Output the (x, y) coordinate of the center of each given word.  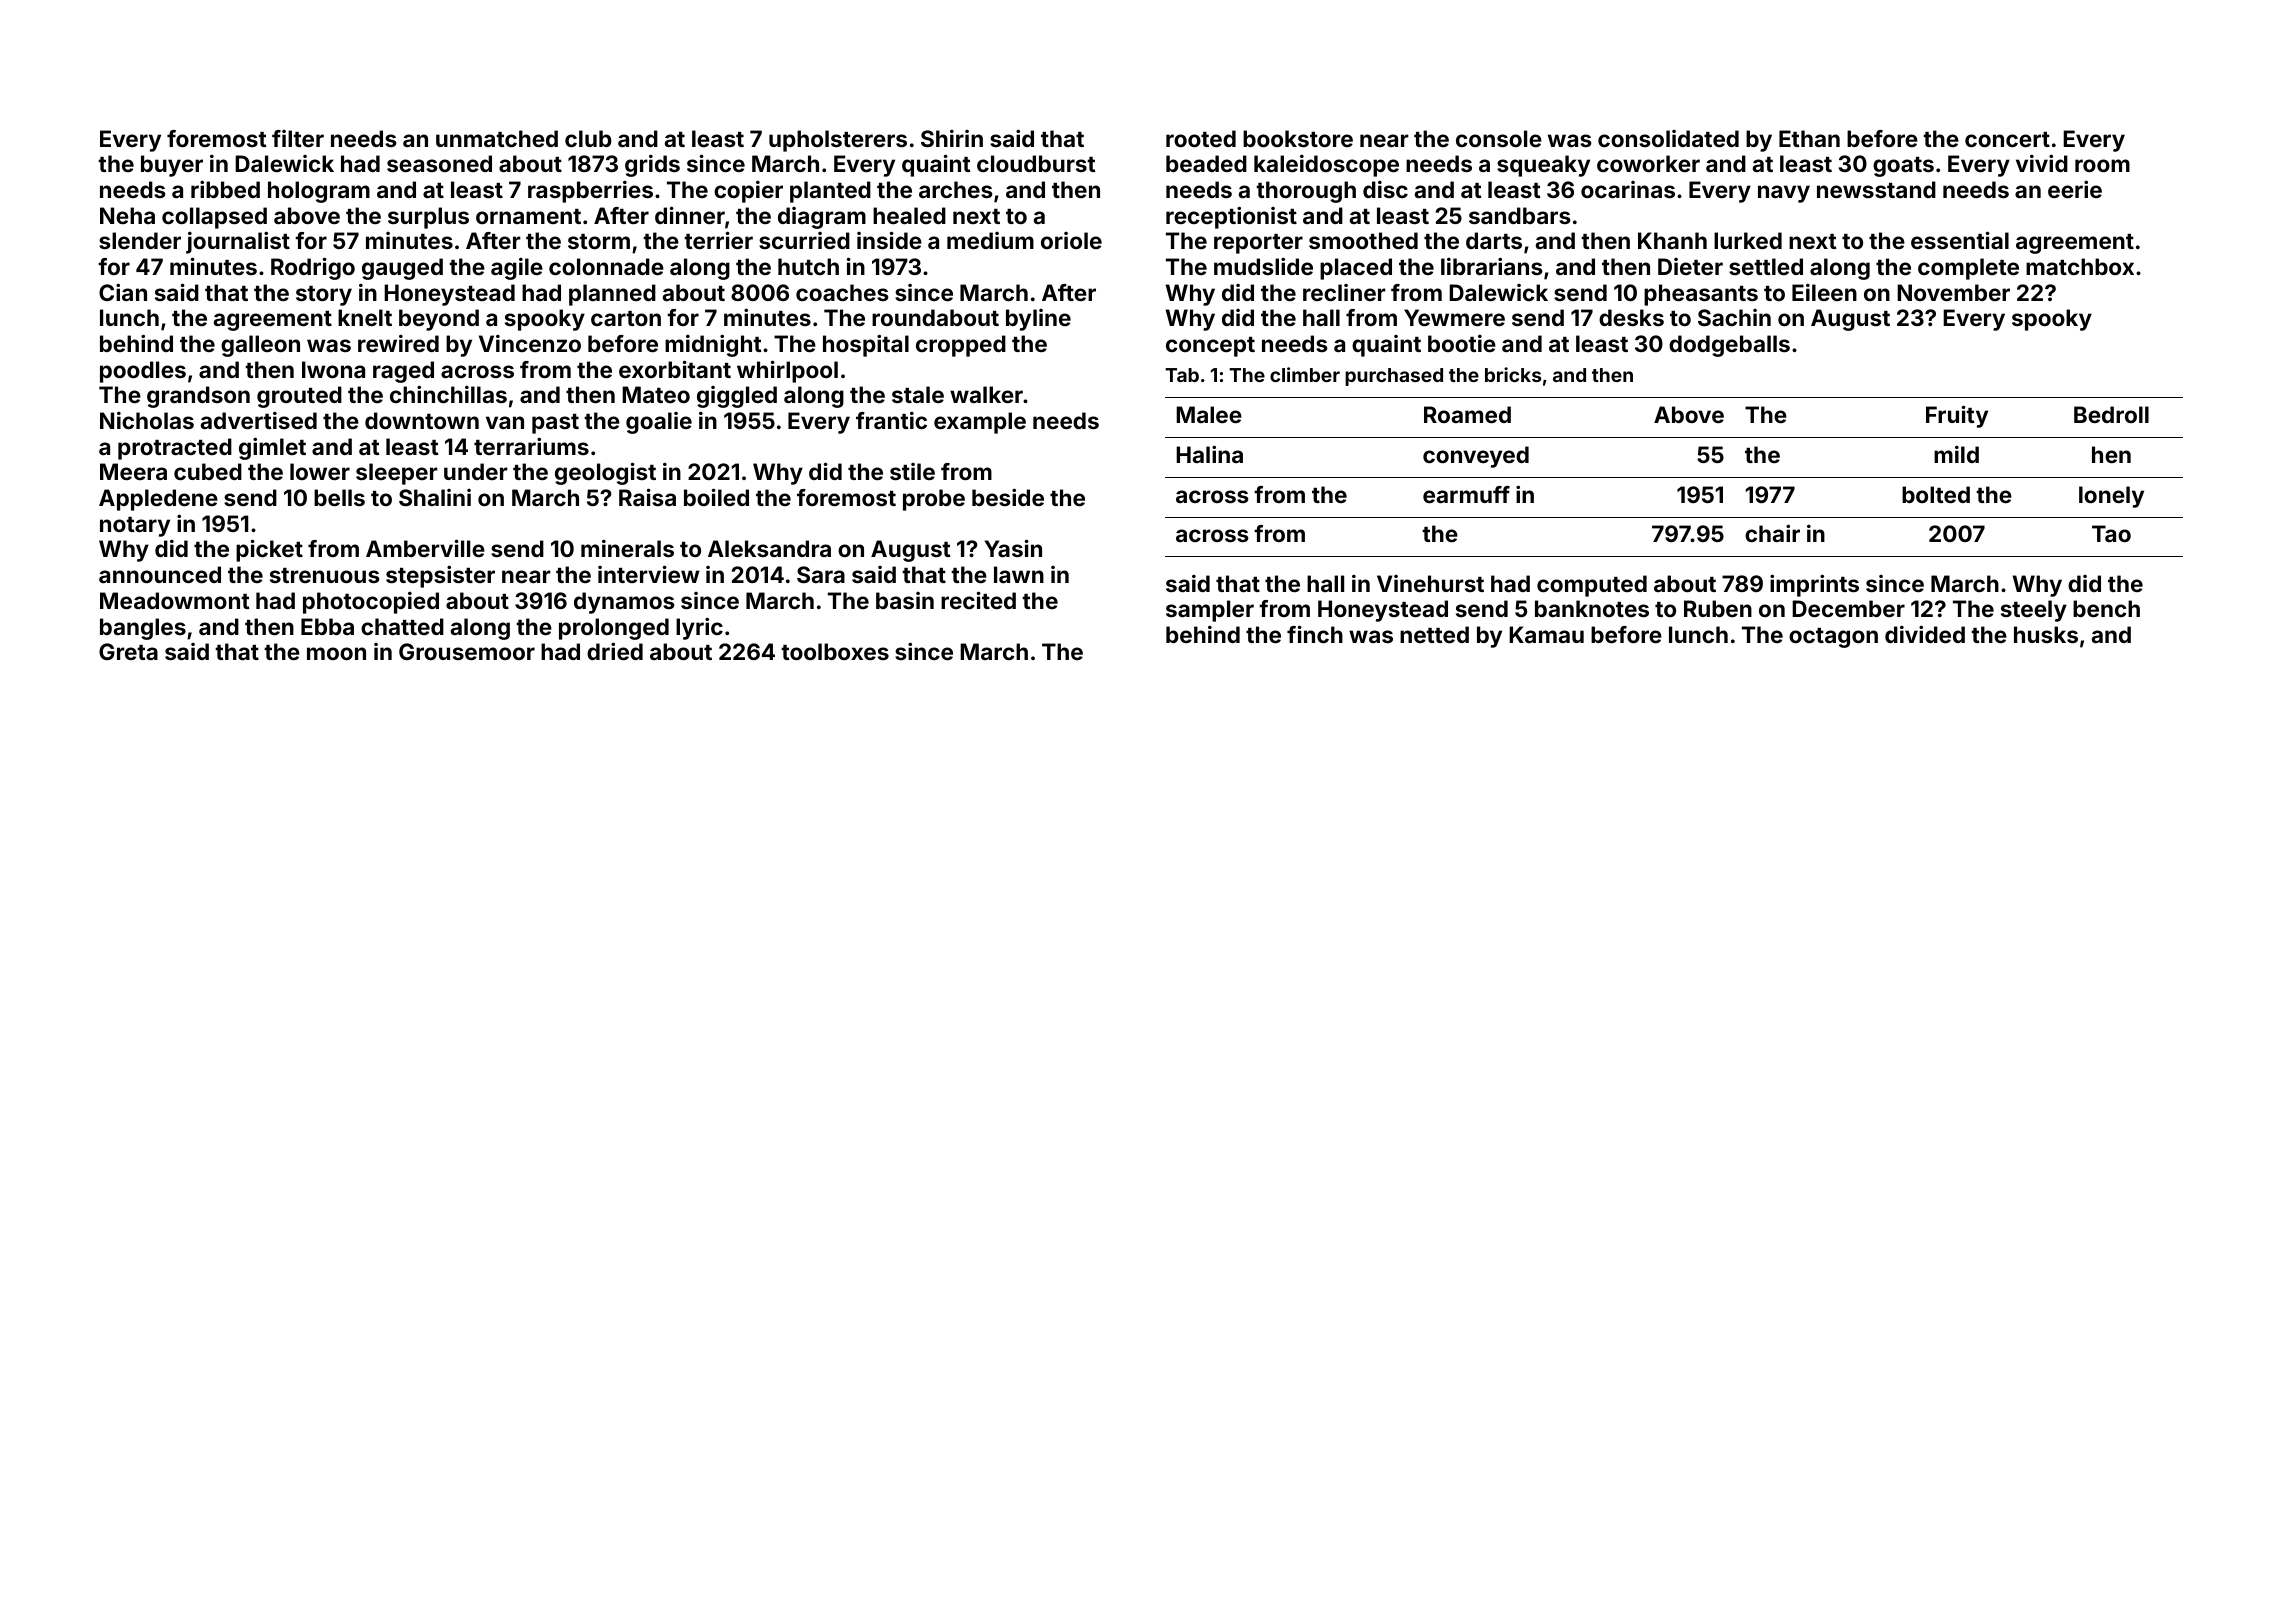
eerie (2075, 189)
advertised (259, 420)
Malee (1209, 414)
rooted (1201, 138)
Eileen (1824, 292)
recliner (1344, 292)
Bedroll (2111, 414)
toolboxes (835, 651)
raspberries (590, 192)
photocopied (371, 603)
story (324, 296)
